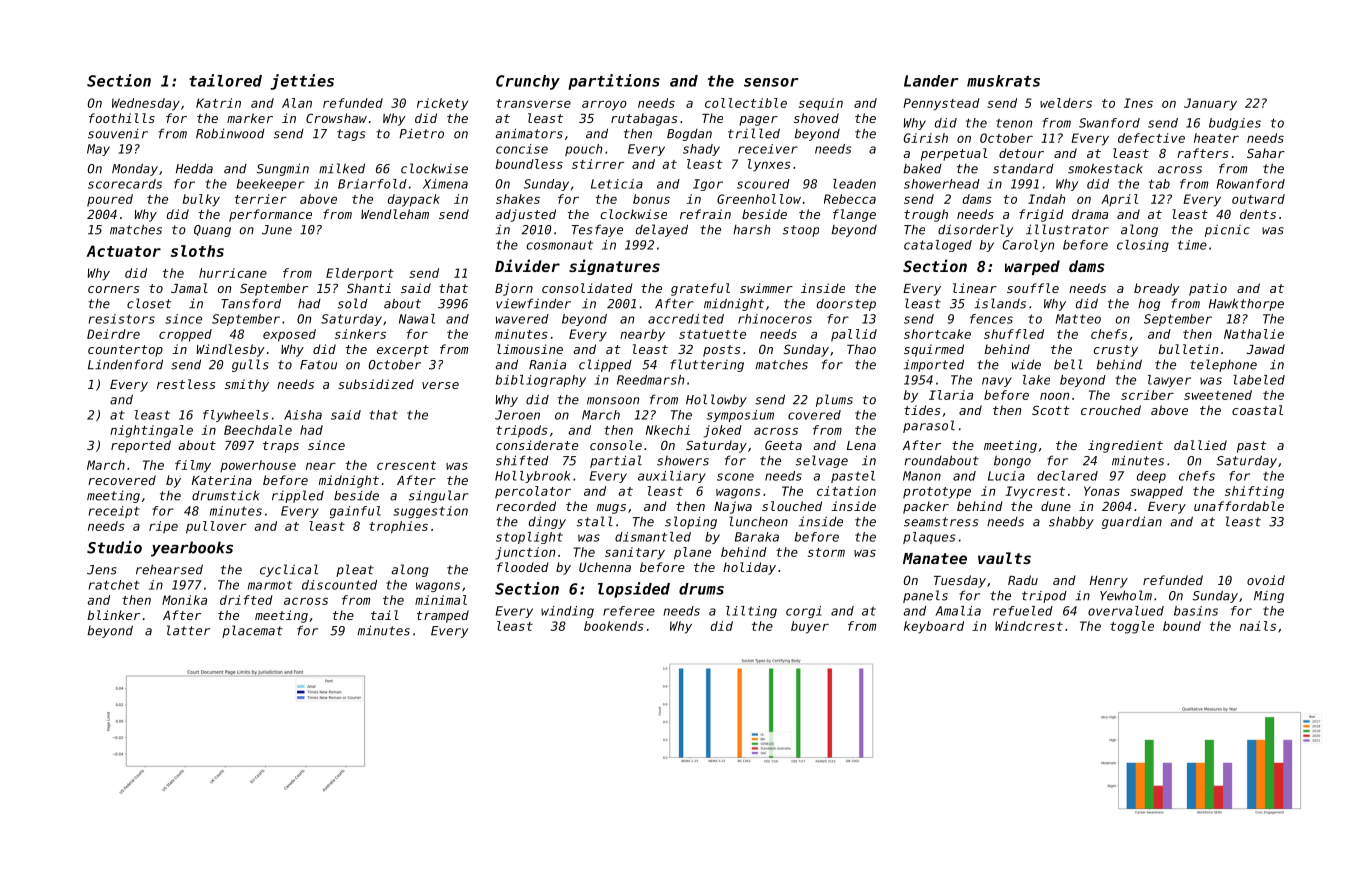  I want to click on latter, so click(188, 630).
